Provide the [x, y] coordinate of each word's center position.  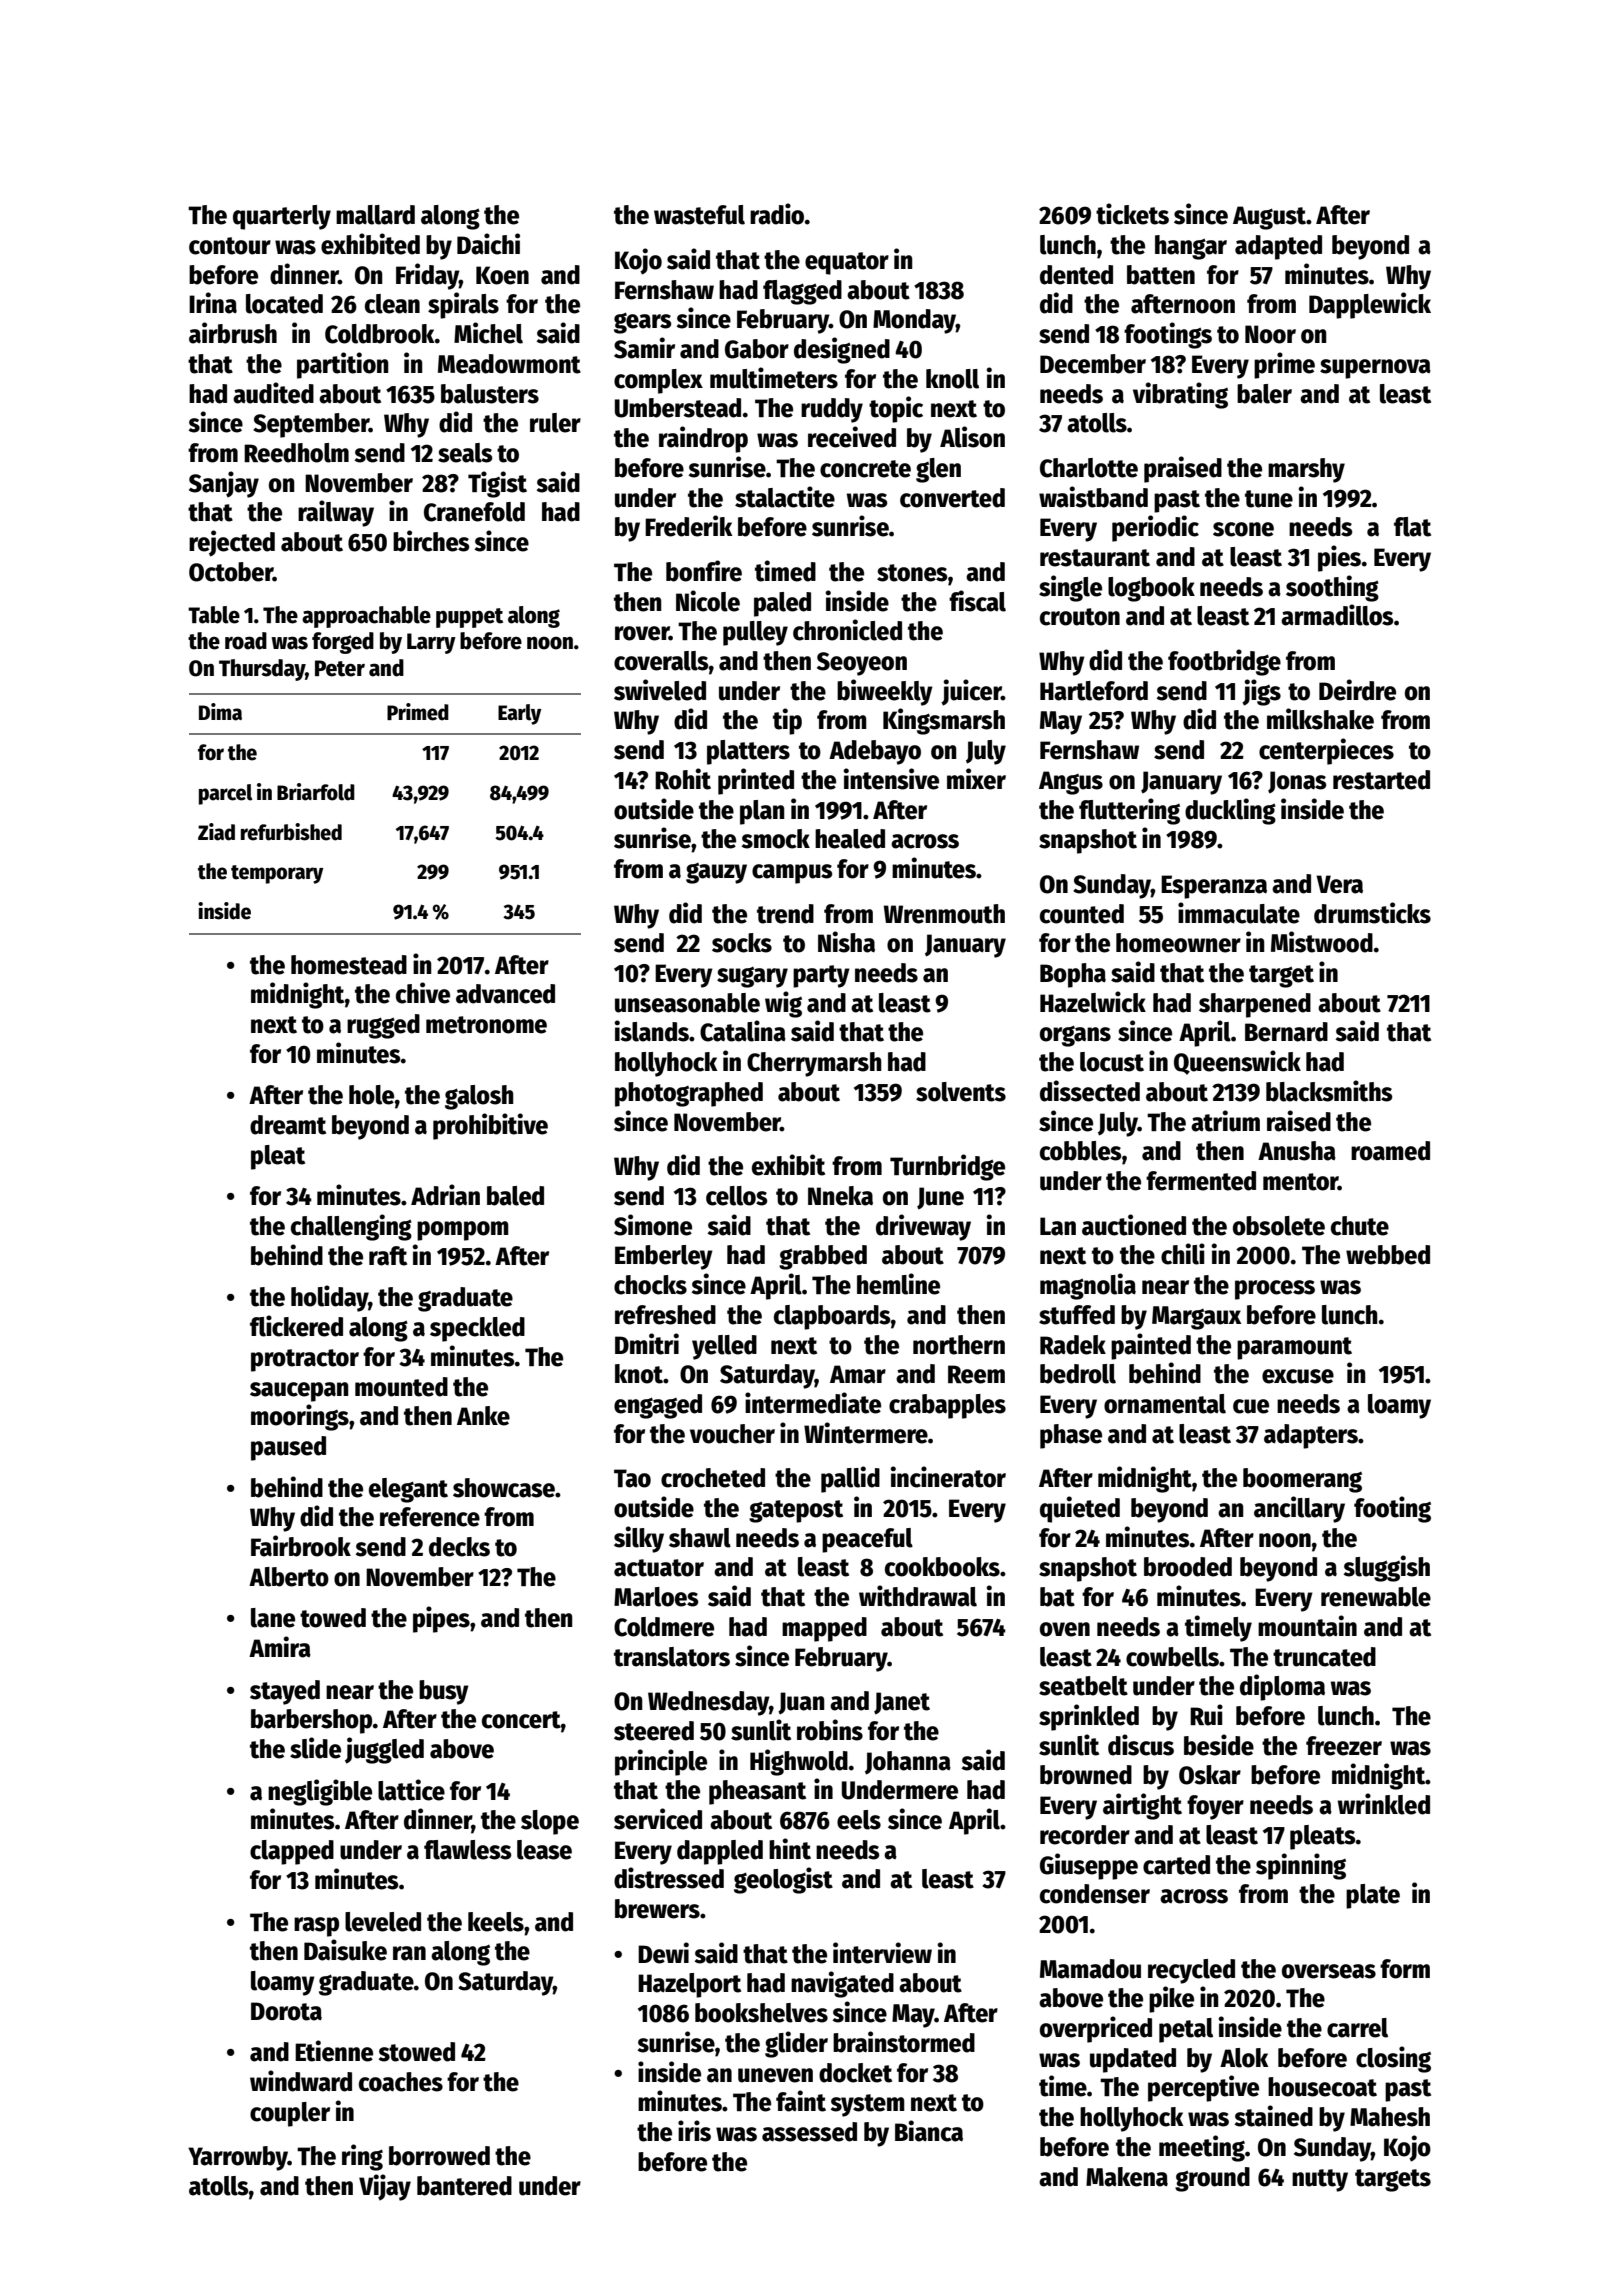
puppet [469, 618]
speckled [477, 1329]
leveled [383, 1922]
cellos [736, 1196]
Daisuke [345, 1950]
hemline [898, 1284]
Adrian [445, 1195]
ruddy [832, 410]
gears [642, 323]
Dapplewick [1370, 305]
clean [392, 304]
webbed [1388, 1255]
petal [1186, 2030]
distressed [669, 1878]
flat [1412, 527]
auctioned [1134, 1225]
